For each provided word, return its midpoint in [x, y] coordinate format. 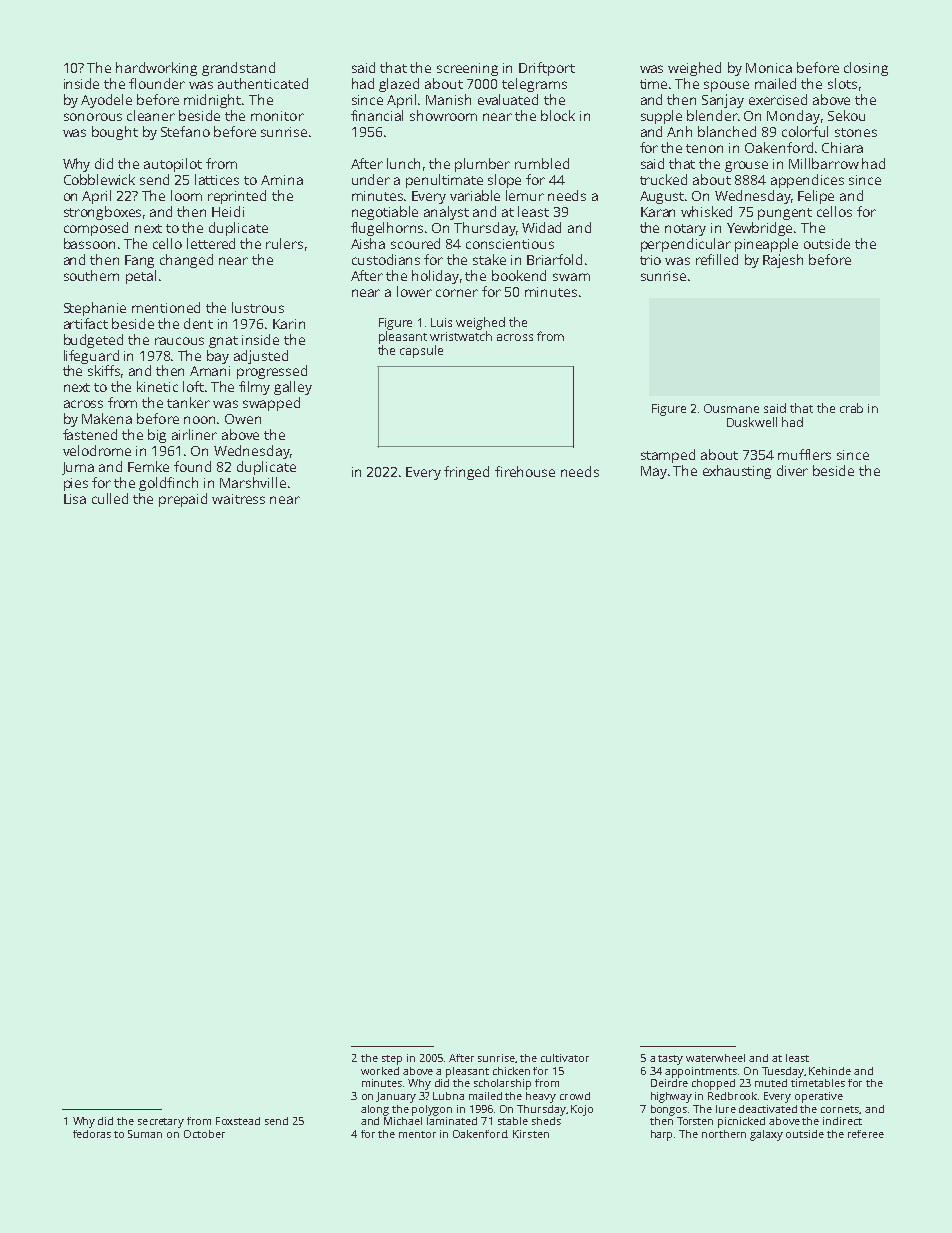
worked [380, 1071]
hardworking [156, 69]
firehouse [525, 471]
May [654, 472]
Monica [769, 68]
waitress [238, 499]
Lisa [75, 499]
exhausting [737, 472]
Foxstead [238, 1121]
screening [467, 69]
